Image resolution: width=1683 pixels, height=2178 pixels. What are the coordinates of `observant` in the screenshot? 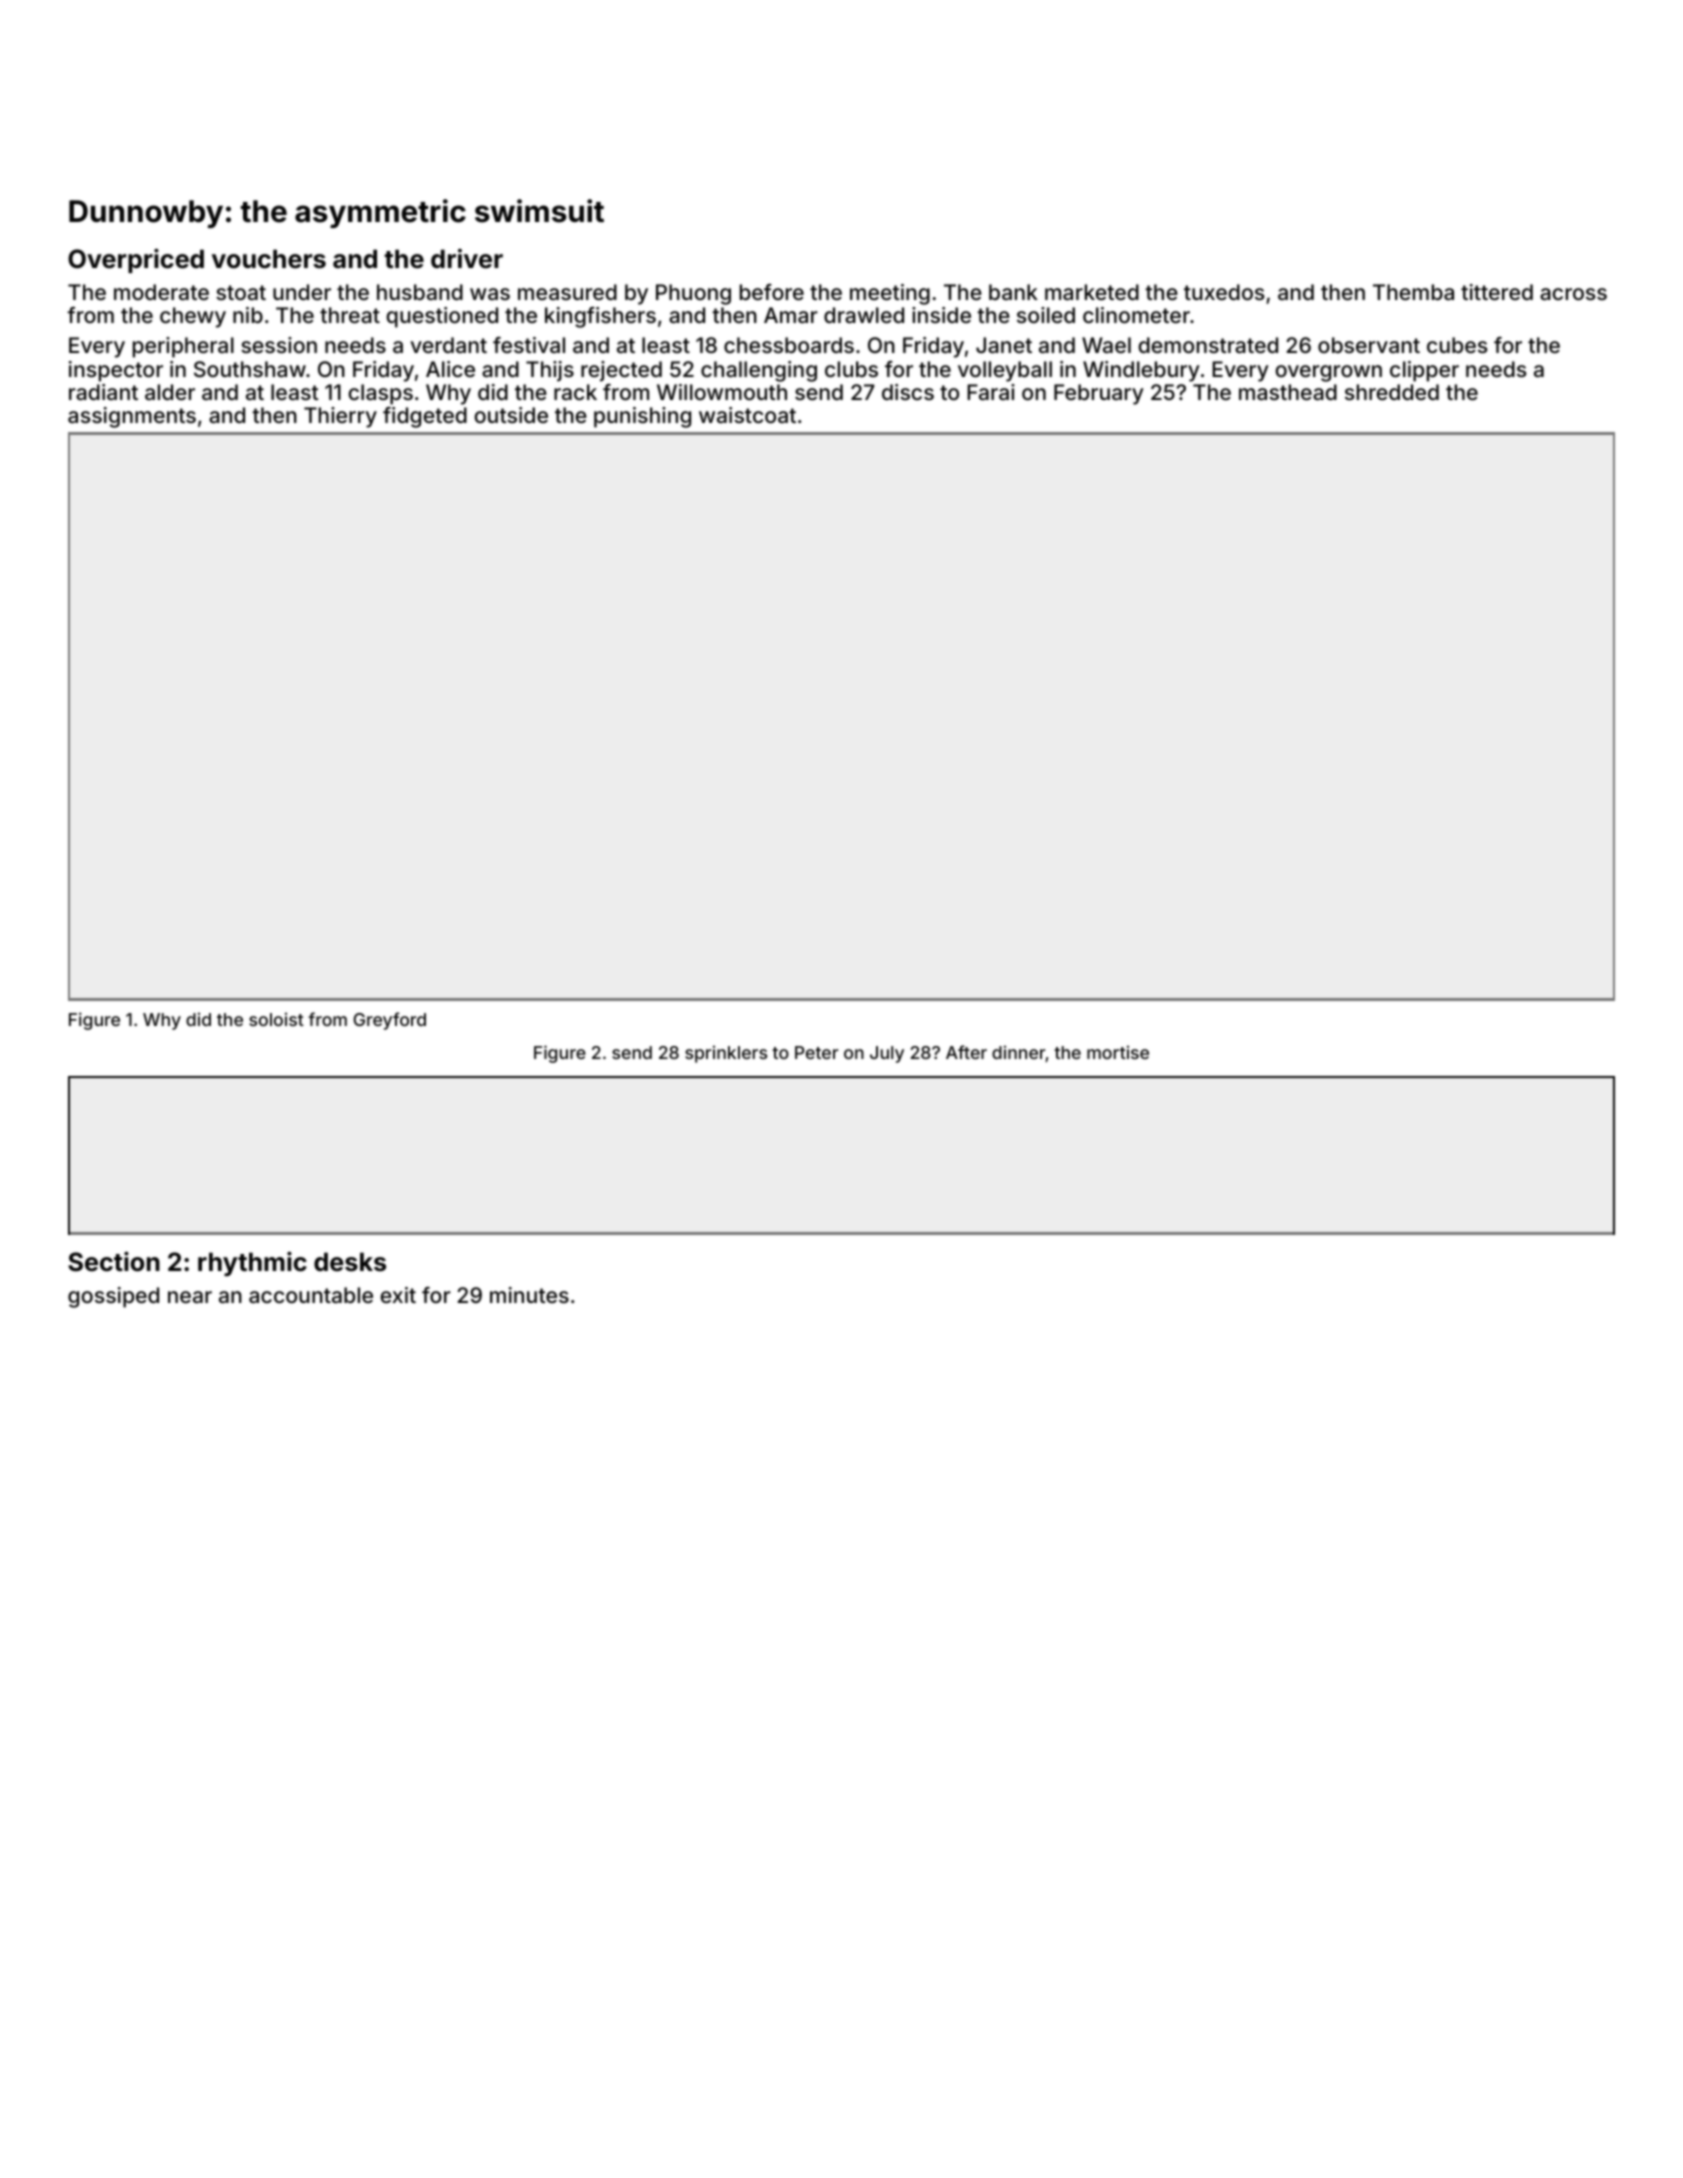 It's located at (1369, 345).
